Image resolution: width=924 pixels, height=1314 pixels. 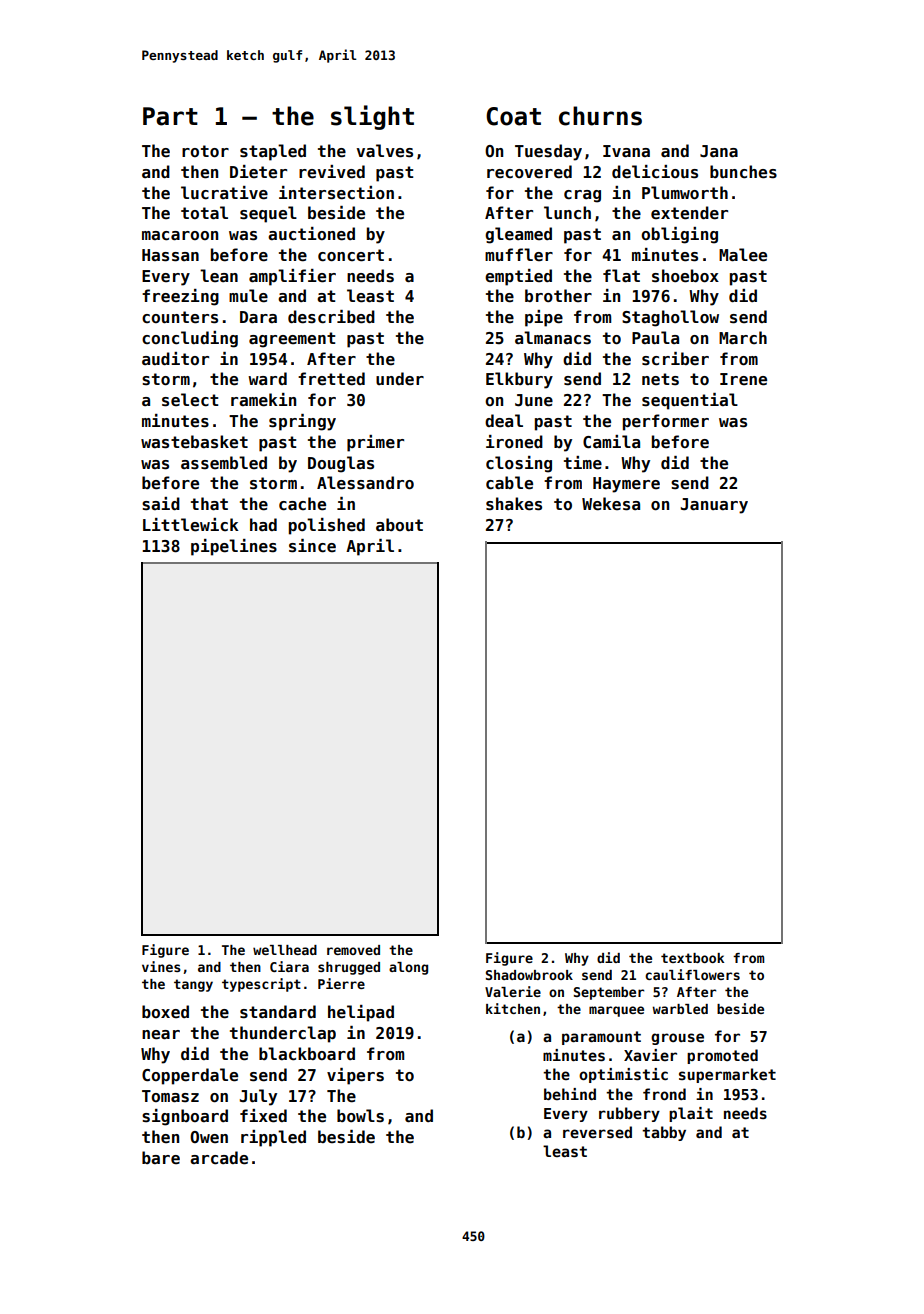 What do you see at coordinates (666, 422) in the page?
I see `performer` at bounding box center [666, 422].
